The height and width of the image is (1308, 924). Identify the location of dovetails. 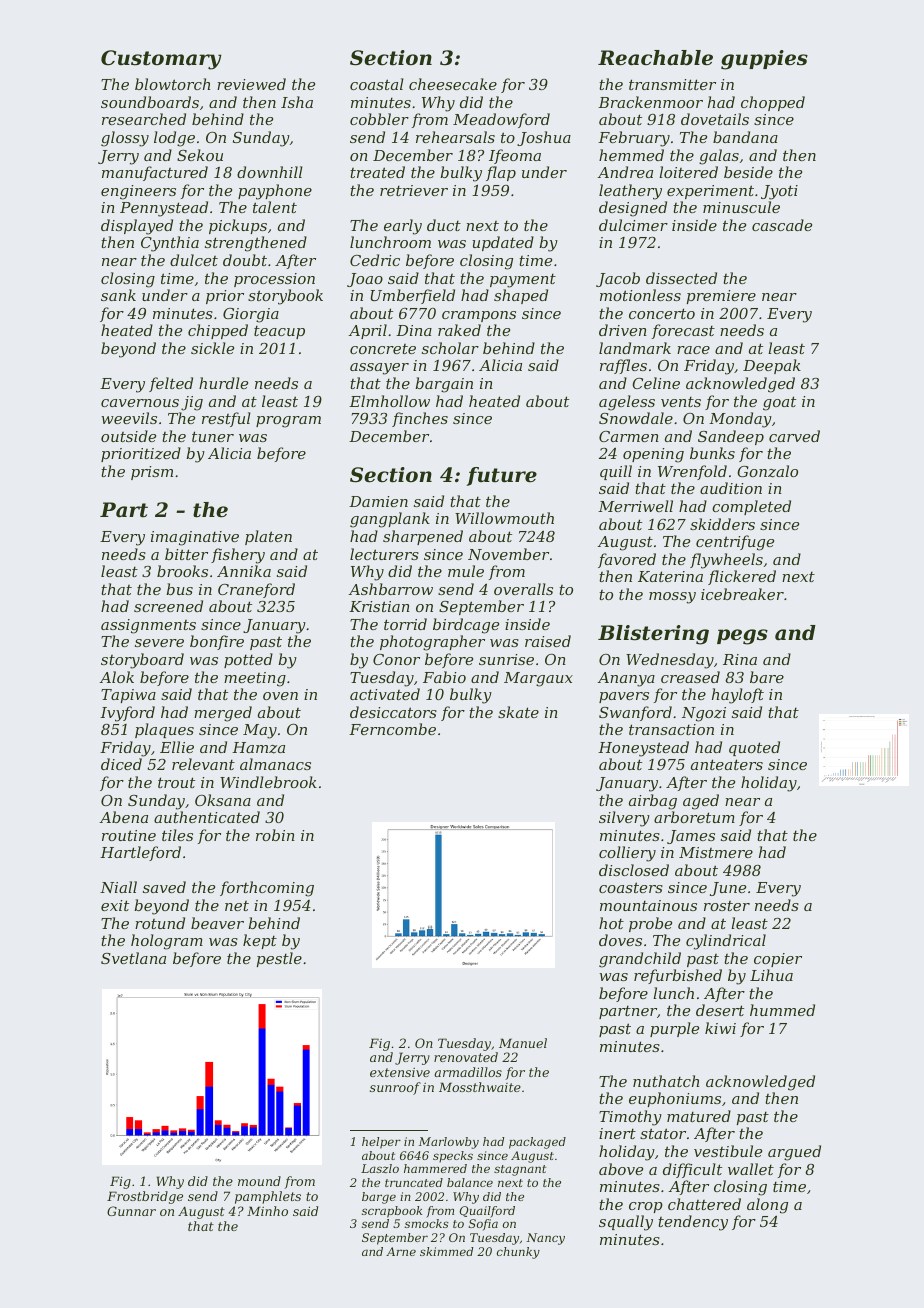
(715, 119).
